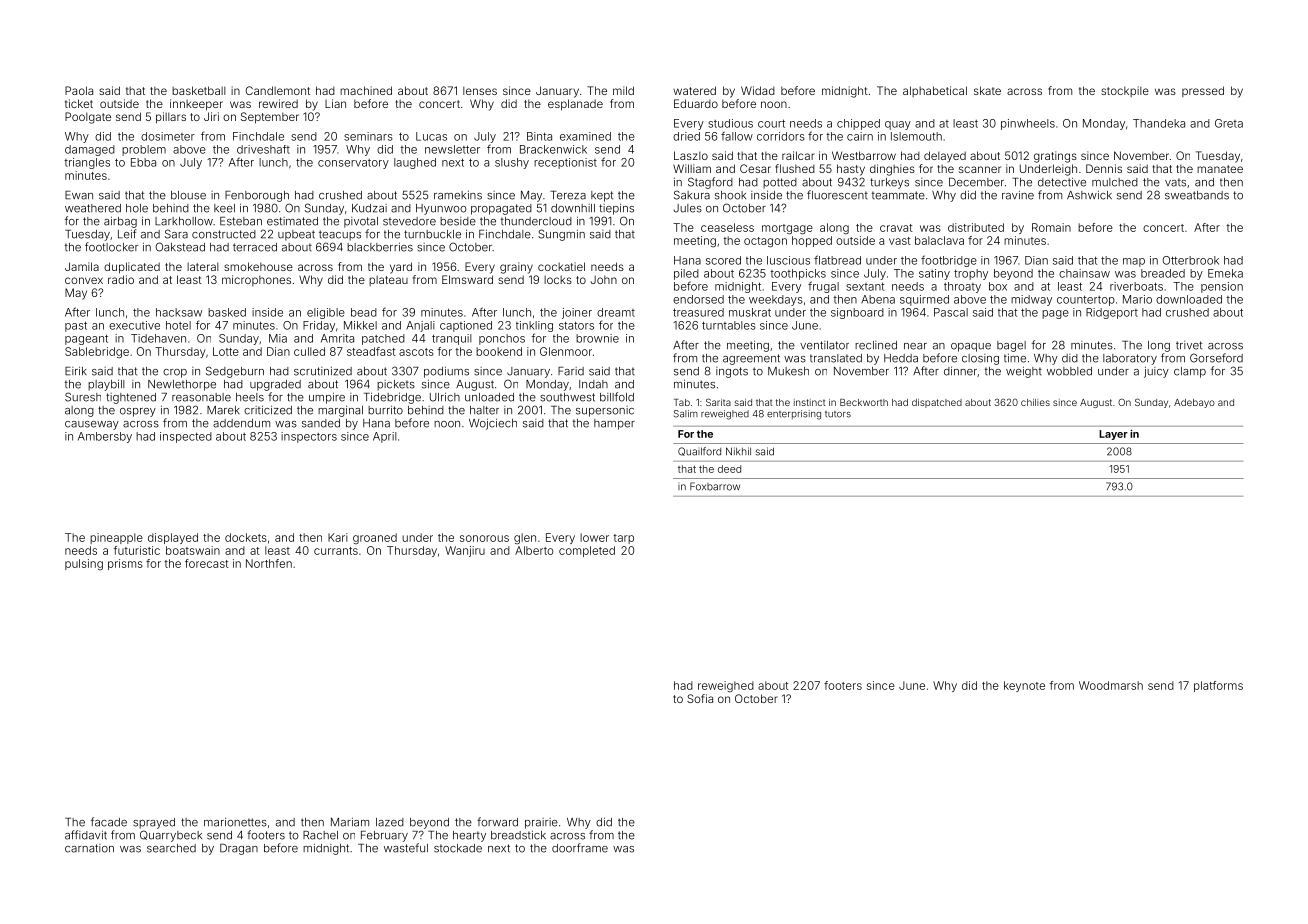  I want to click on stockpile, so click(1125, 91).
